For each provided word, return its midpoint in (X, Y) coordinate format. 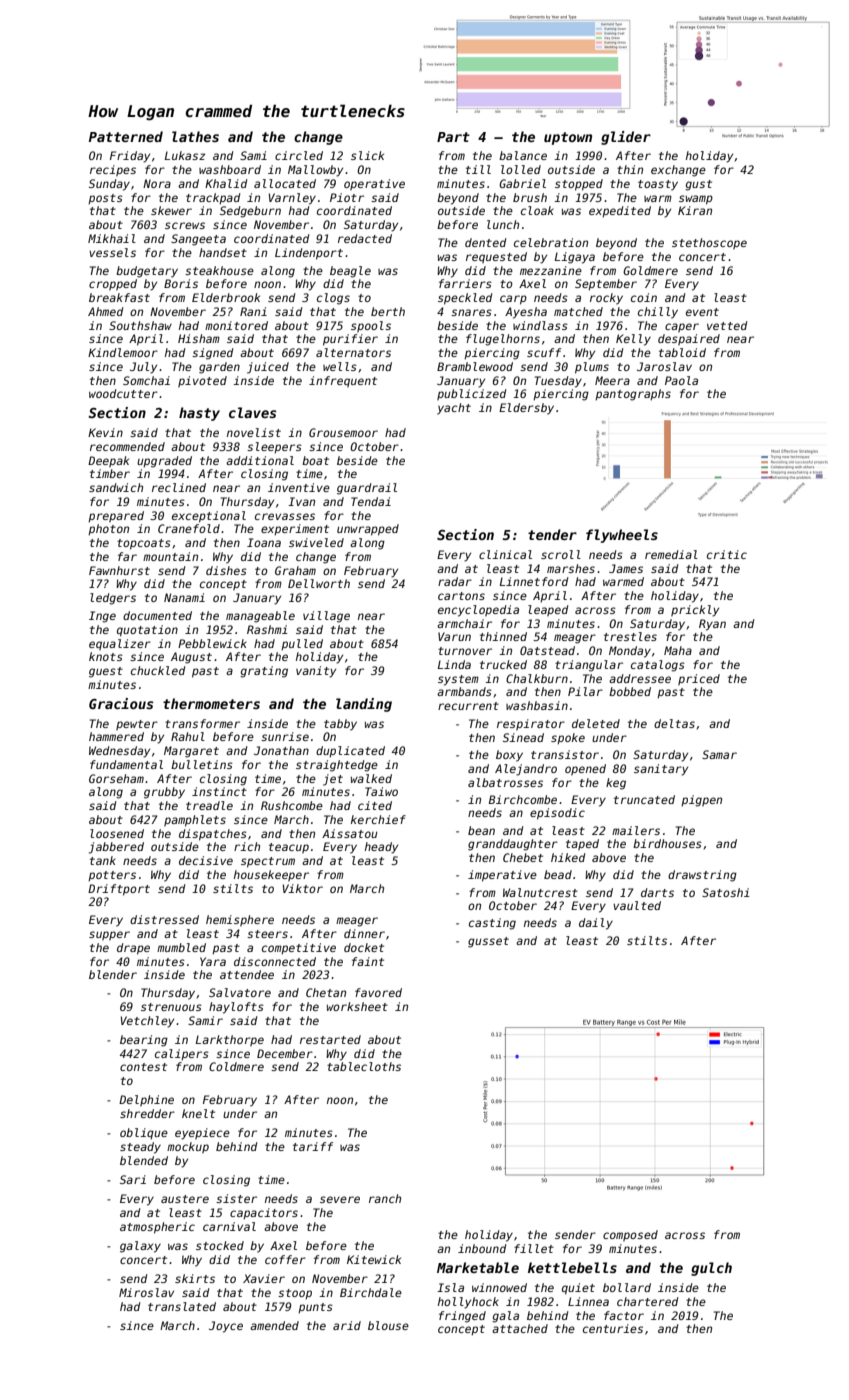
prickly (695, 611)
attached (520, 1328)
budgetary (147, 272)
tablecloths (364, 1066)
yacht (454, 409)
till (478, 169)
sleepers (274, 447)
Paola (681, 380)
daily (596, 924)
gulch (711, 1269)
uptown (568, 138)
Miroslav (146, 1292)
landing (364, 705)
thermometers (211, 703)
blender (113, 974)
